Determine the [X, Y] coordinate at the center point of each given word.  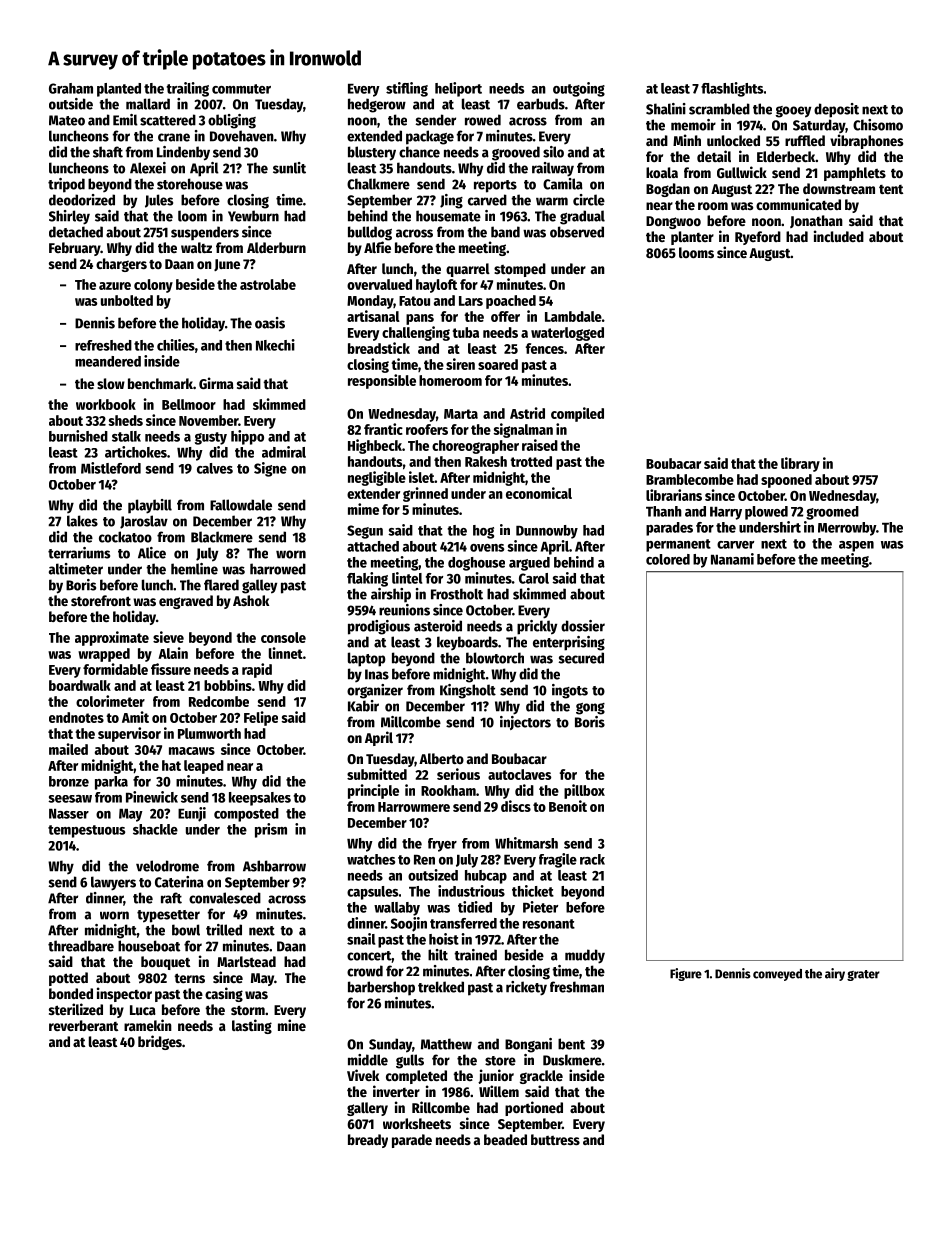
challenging [416, 333]
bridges [160, 1042]
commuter [241, 89]
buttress [555, 1139]
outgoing [579, 89]
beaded [505, 1139]
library [800, 464]
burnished [78, 436]
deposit [836, 110]
